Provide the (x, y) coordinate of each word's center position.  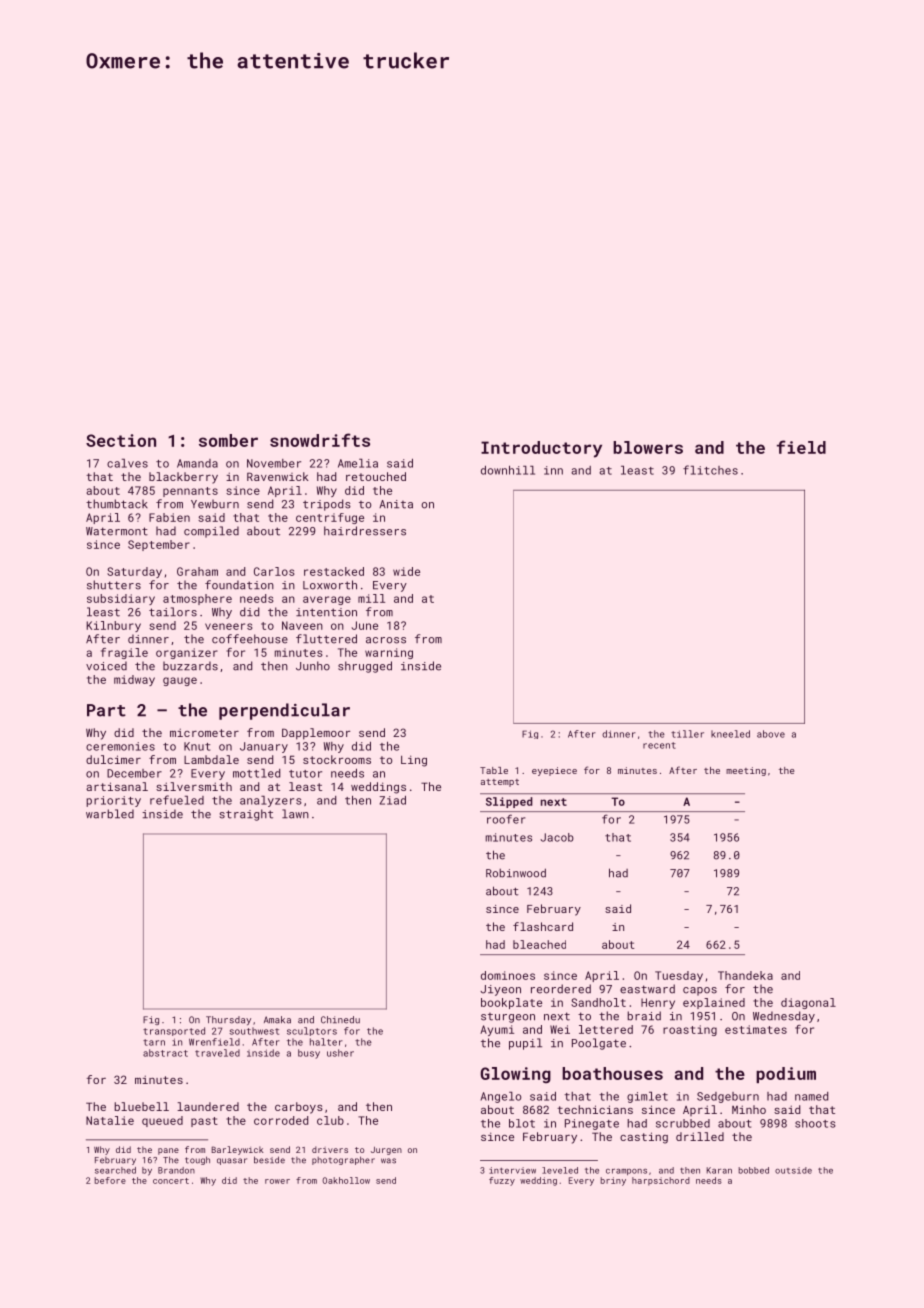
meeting (746, 771)
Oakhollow (346, 1180)
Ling (414, 761)
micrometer (204, 732)
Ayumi (497, 1030)
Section (121, 440)
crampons (626, 1172)
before (110, 1180)
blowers (648, 447)
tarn (154, 1042)
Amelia (358, 463)
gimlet (647, 1097)
